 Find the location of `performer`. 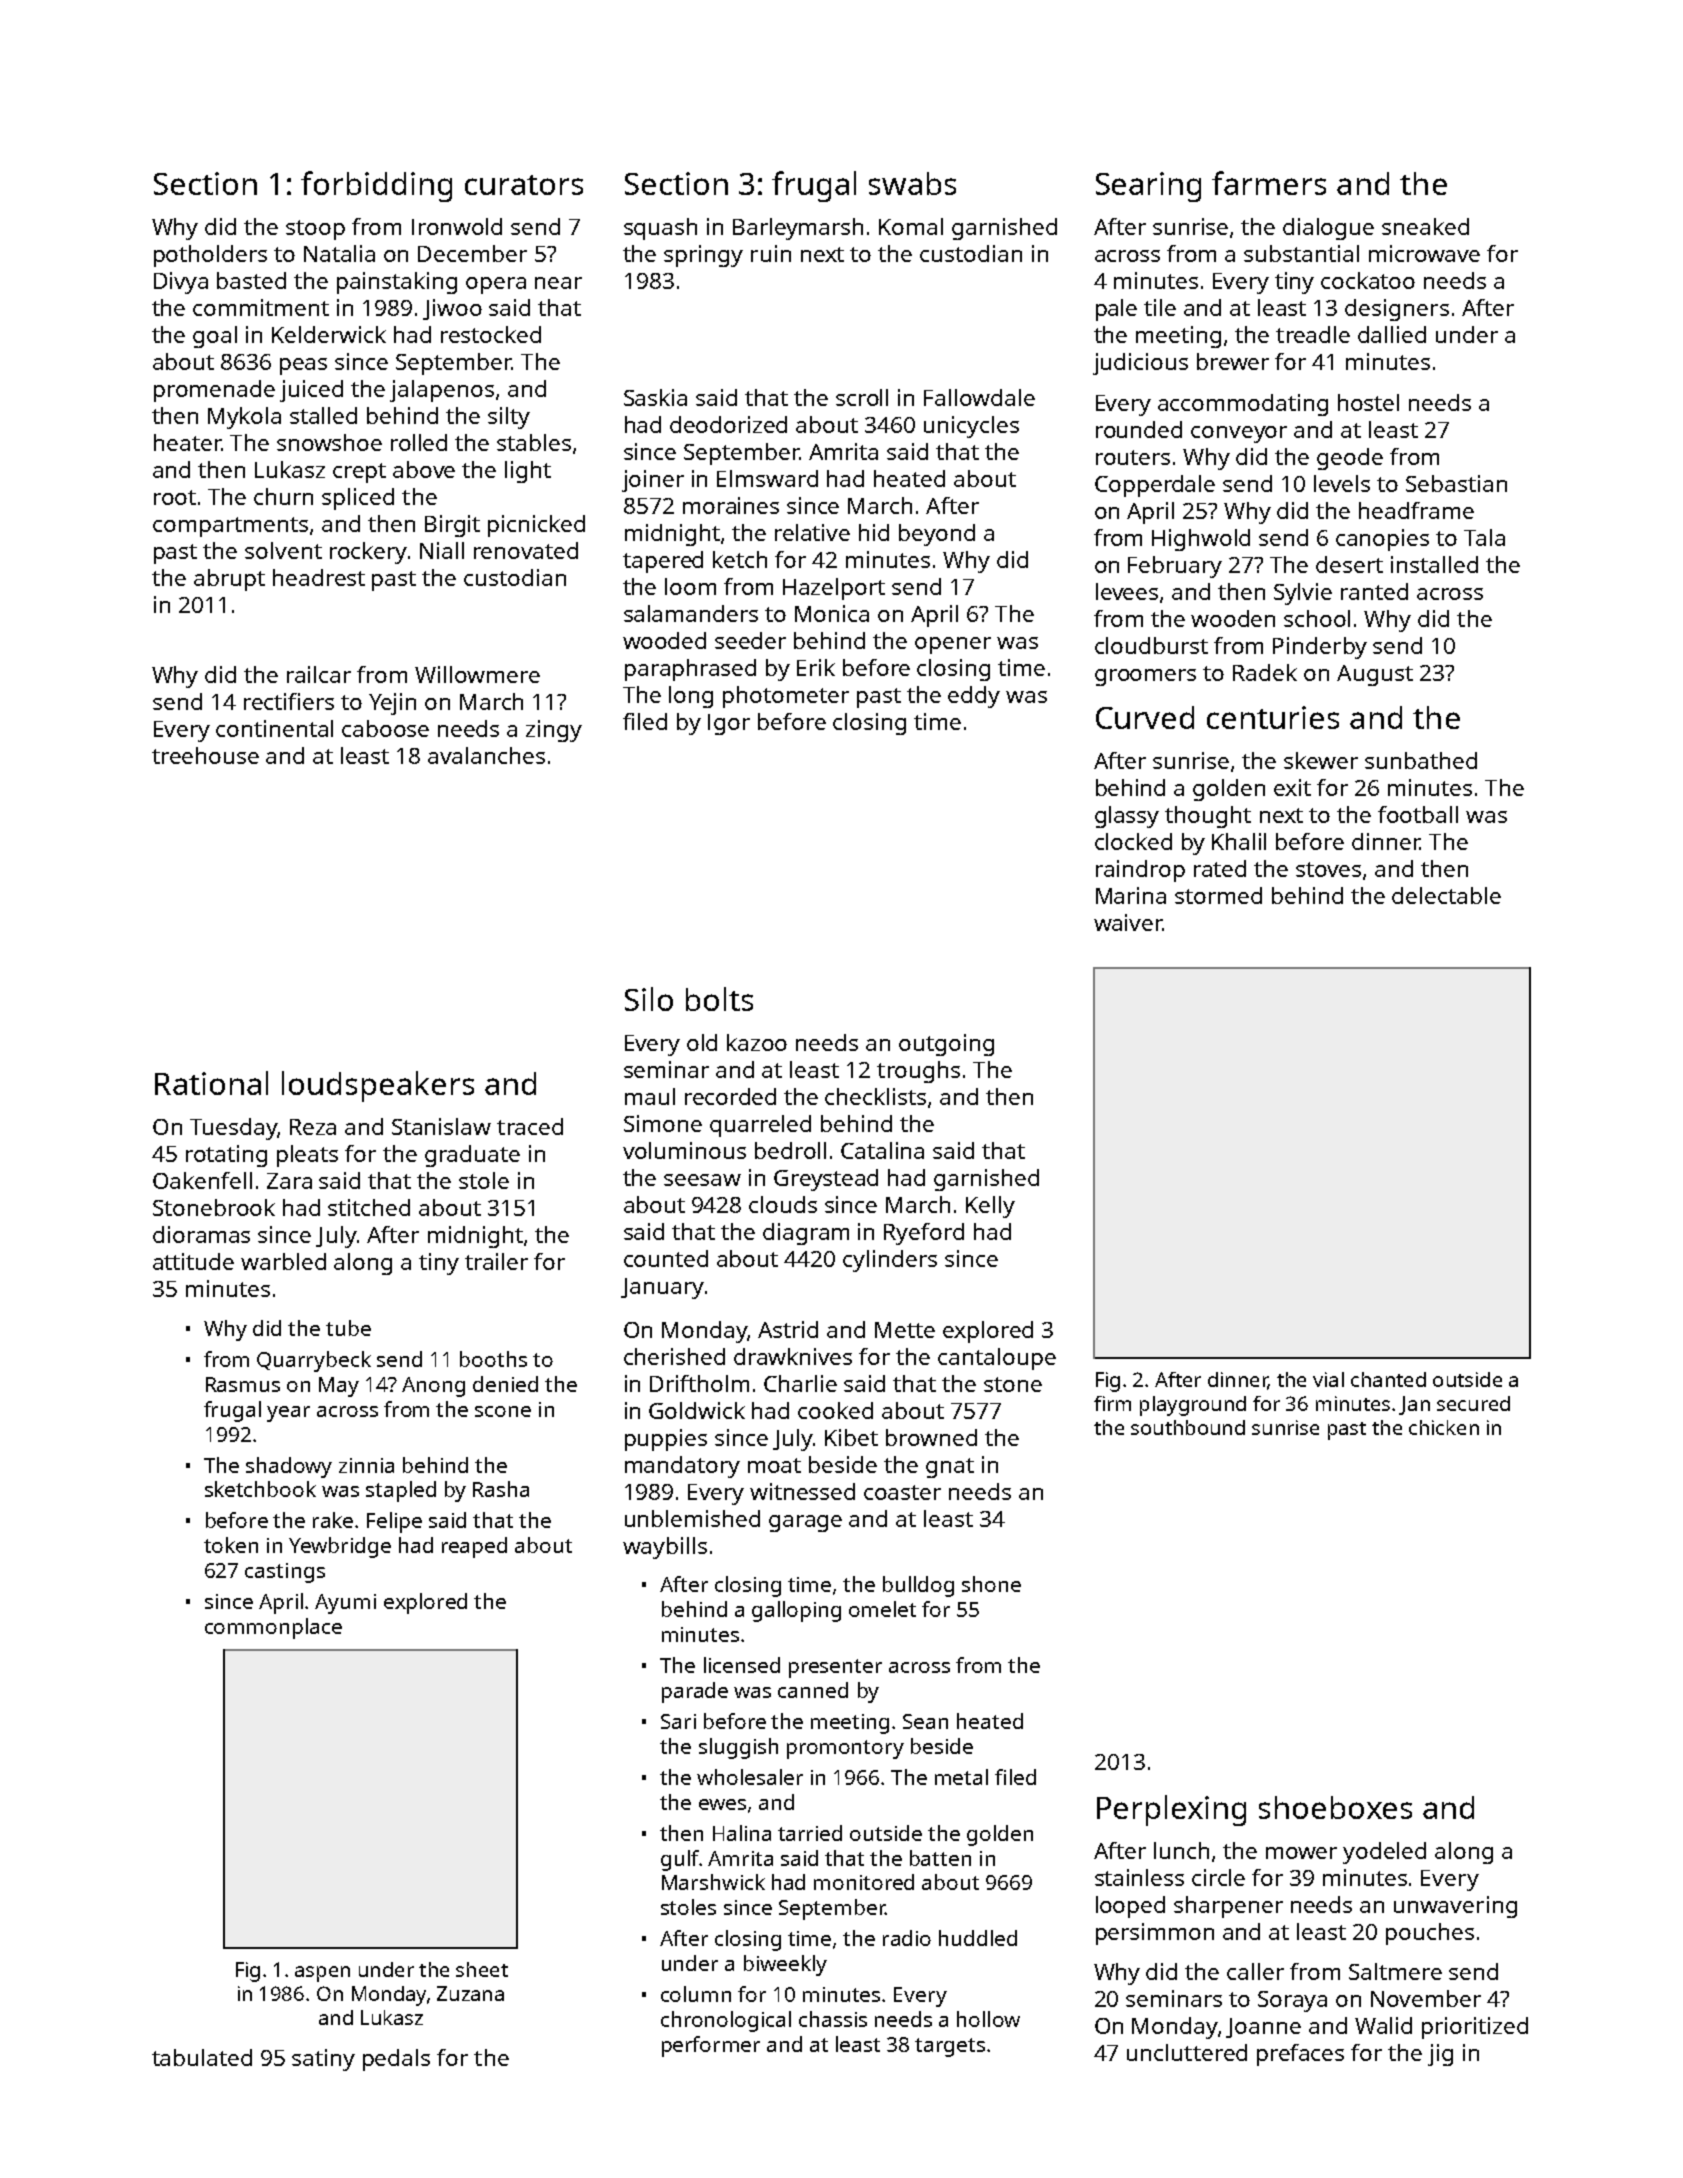

performer is located at coordinates (711, 2046).
